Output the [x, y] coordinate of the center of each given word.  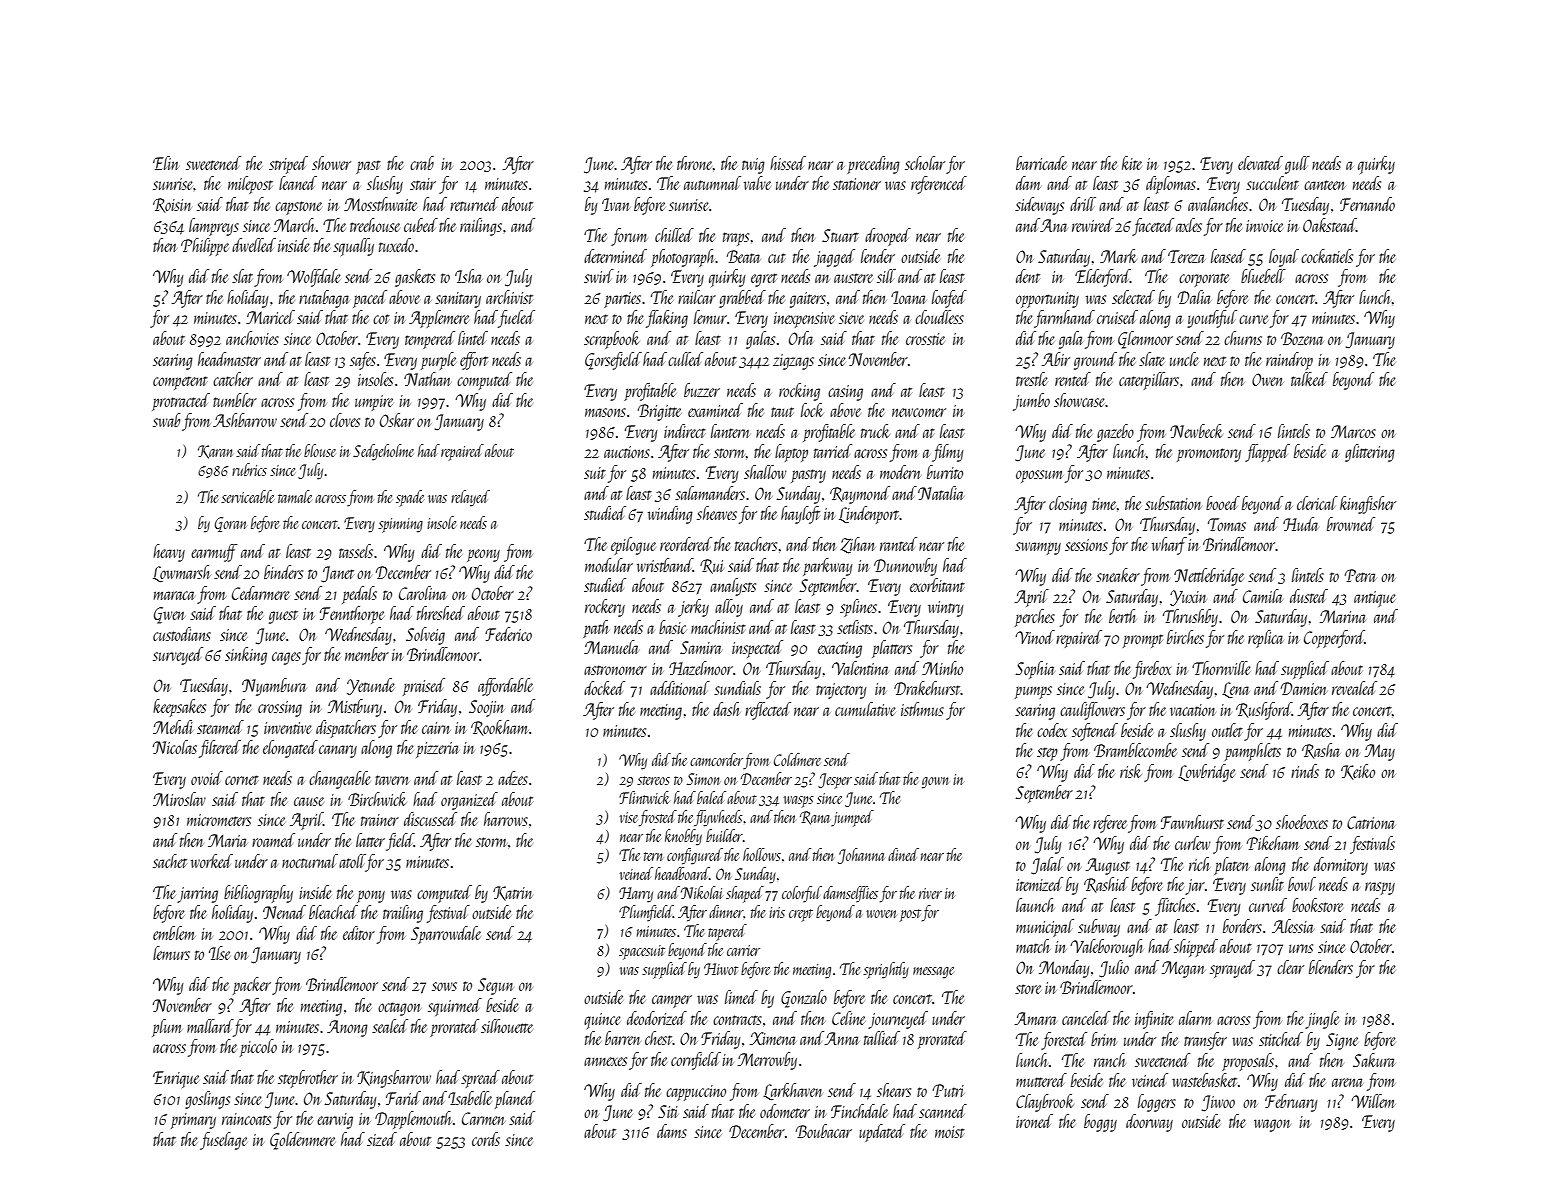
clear [1290, 967]
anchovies [252, 338]
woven [881, 914]
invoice [1264, 226]
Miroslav [179, 799]
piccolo [258, 1048]
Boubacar [824, 1131]
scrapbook [612, 340]
